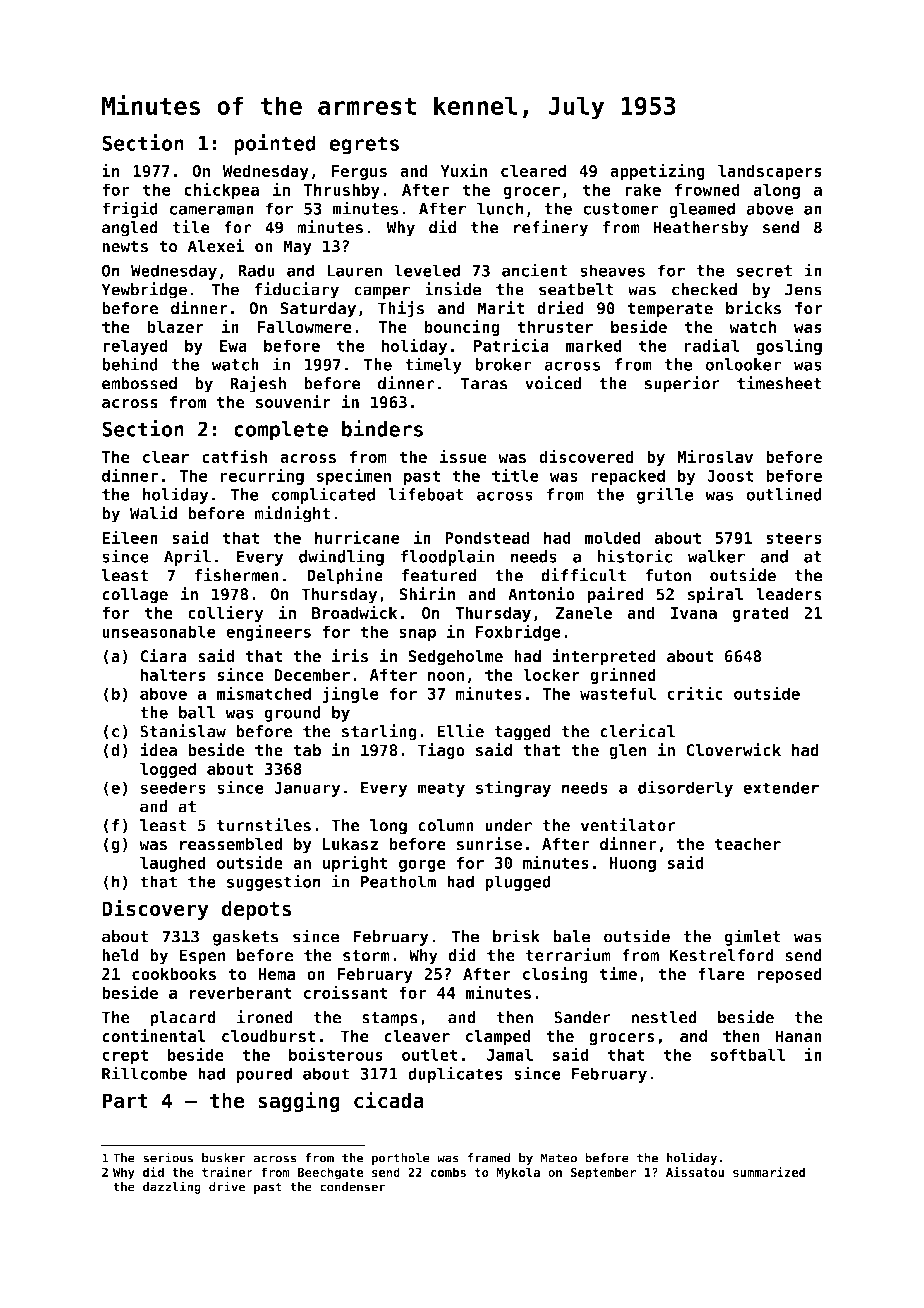 Image resolution: width=924 pixels, height=1308 pixels. I want to click on dried, so click(560, 308).
